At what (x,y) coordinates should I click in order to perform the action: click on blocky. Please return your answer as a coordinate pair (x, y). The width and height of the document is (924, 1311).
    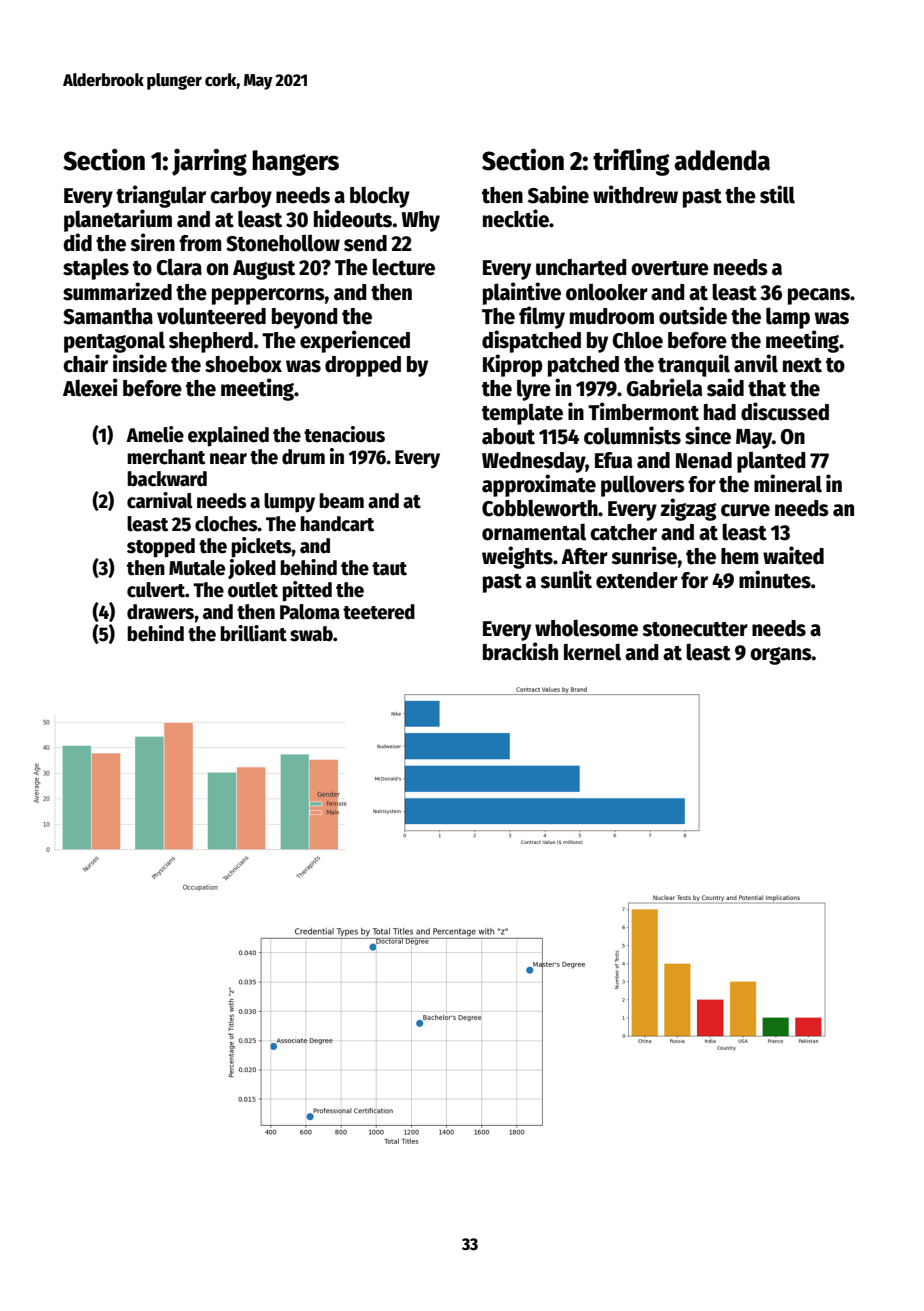
    Looking at the image, I should click on (380, 197).
